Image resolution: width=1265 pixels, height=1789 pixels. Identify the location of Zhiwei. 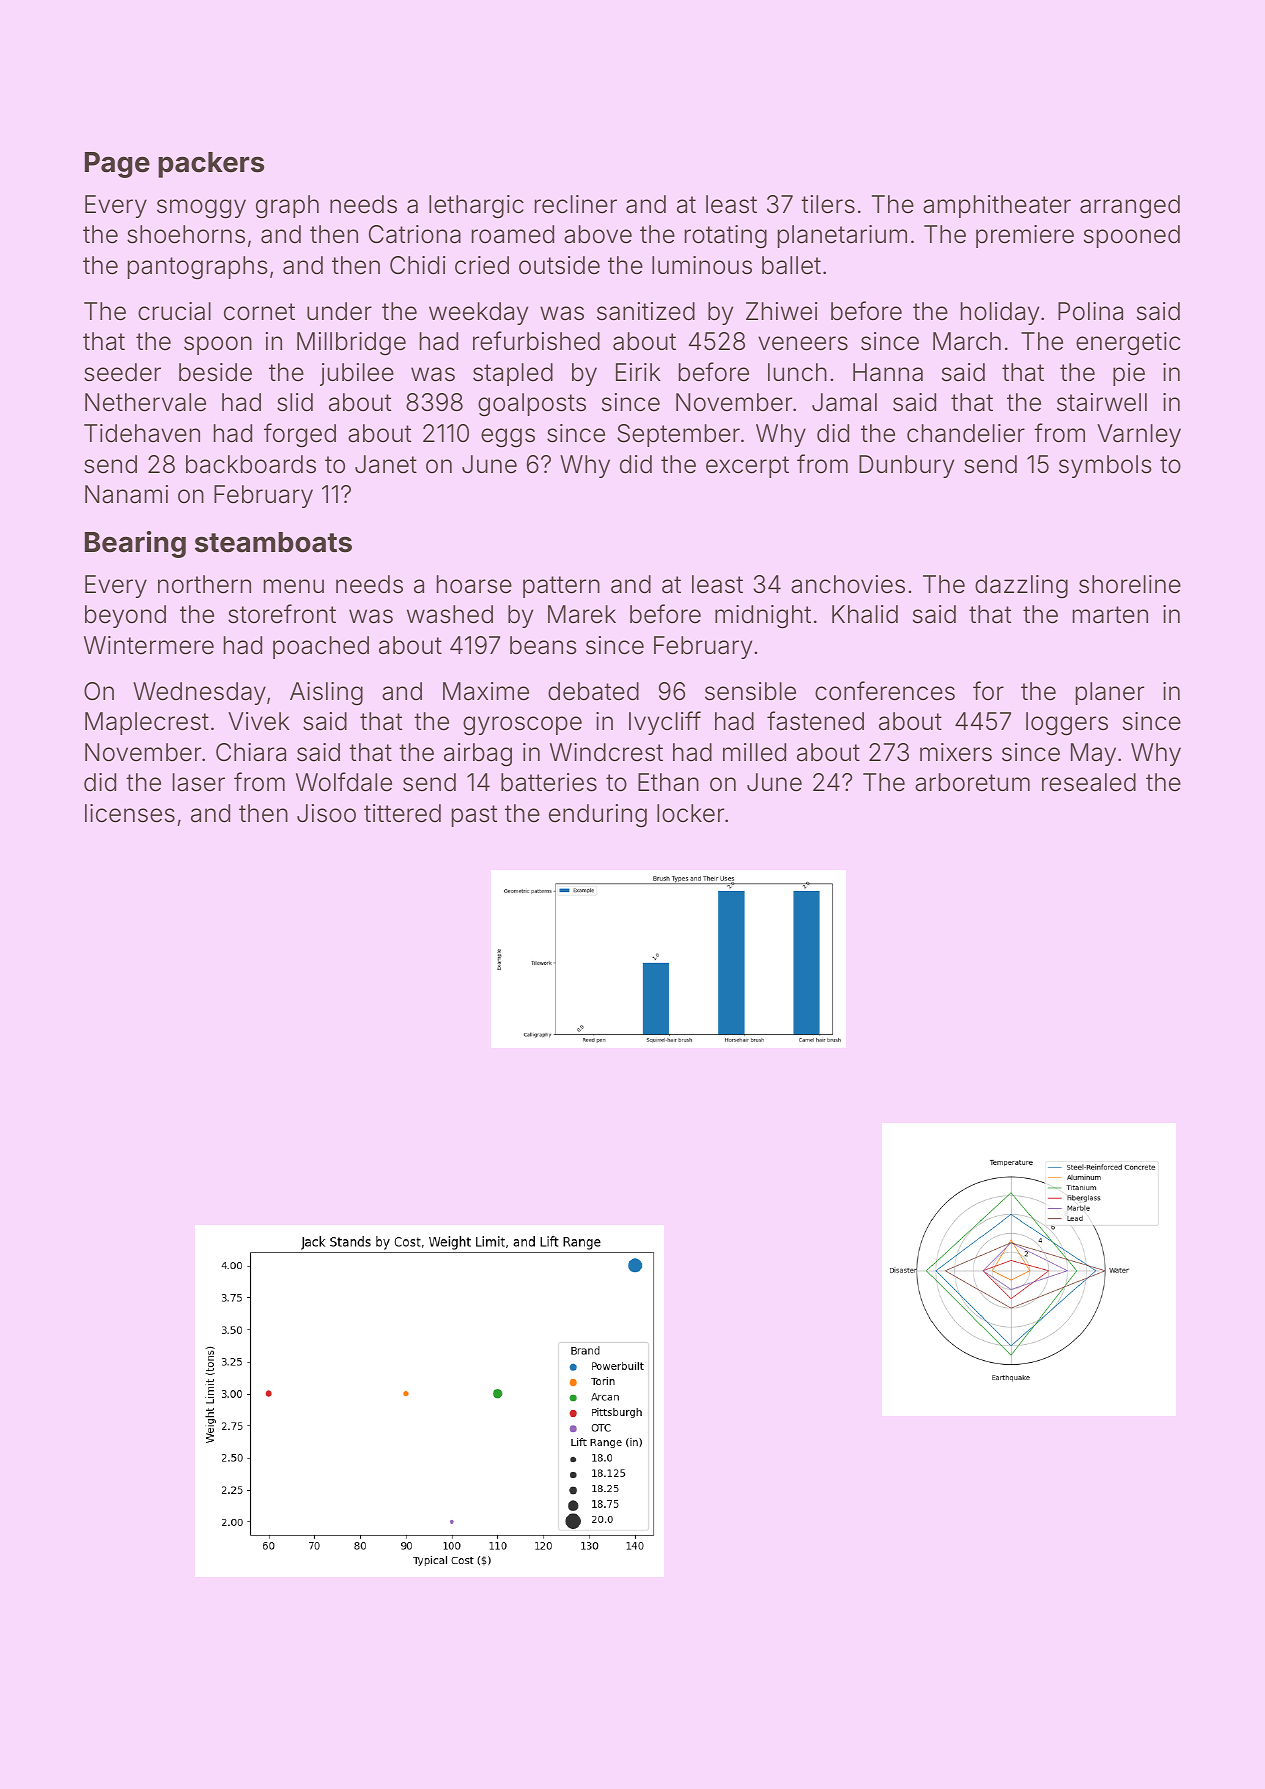
(781, 311).
